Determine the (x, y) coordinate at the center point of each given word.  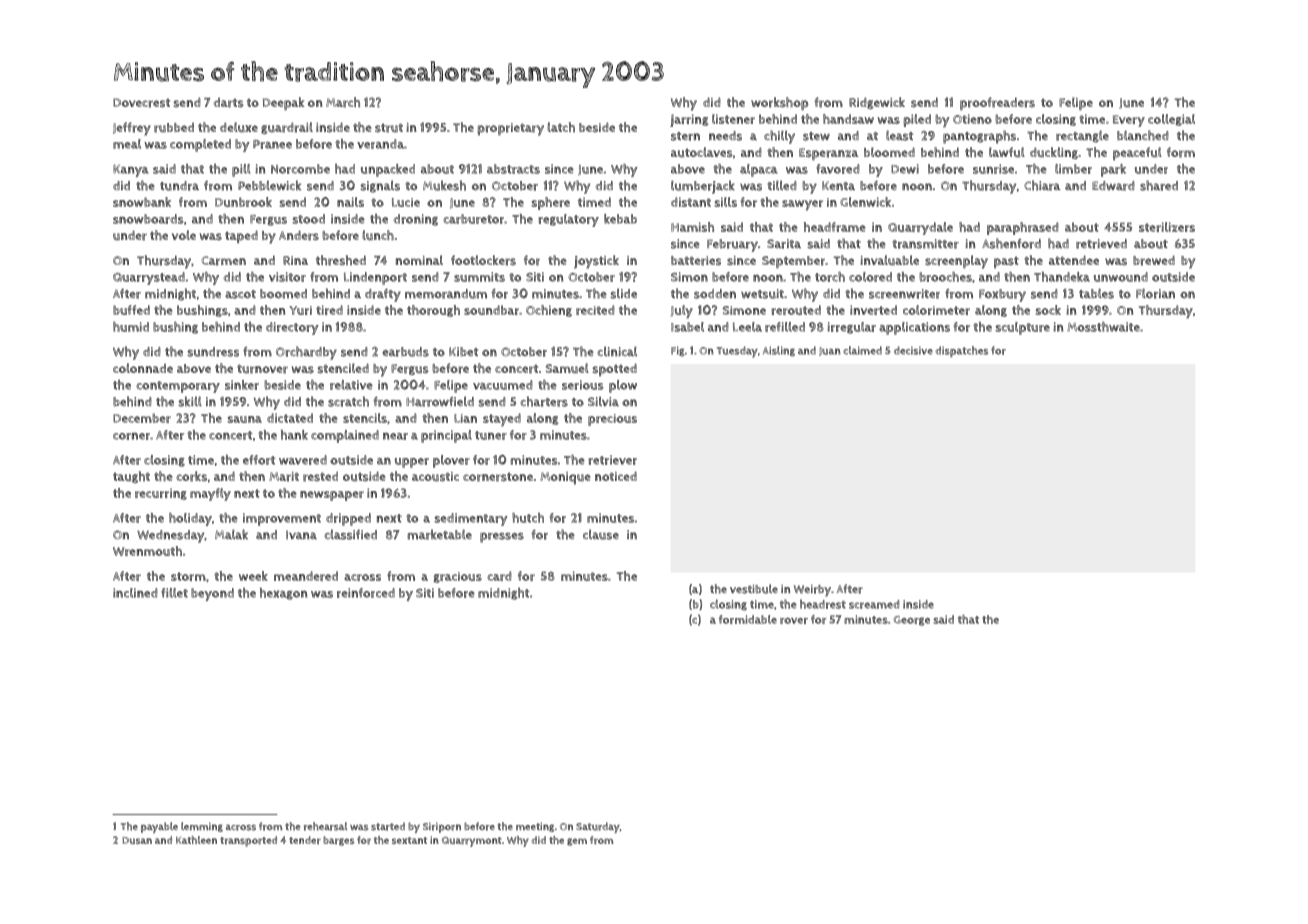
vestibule (754, 589)
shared (1159, 185)
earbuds (405, 352)
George (911, 621)
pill (241, 170)
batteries (696, 261)
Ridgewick (877, 103)
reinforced (366, 593)
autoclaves (702, 152)
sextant (409, 840)
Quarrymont (472, 842)
